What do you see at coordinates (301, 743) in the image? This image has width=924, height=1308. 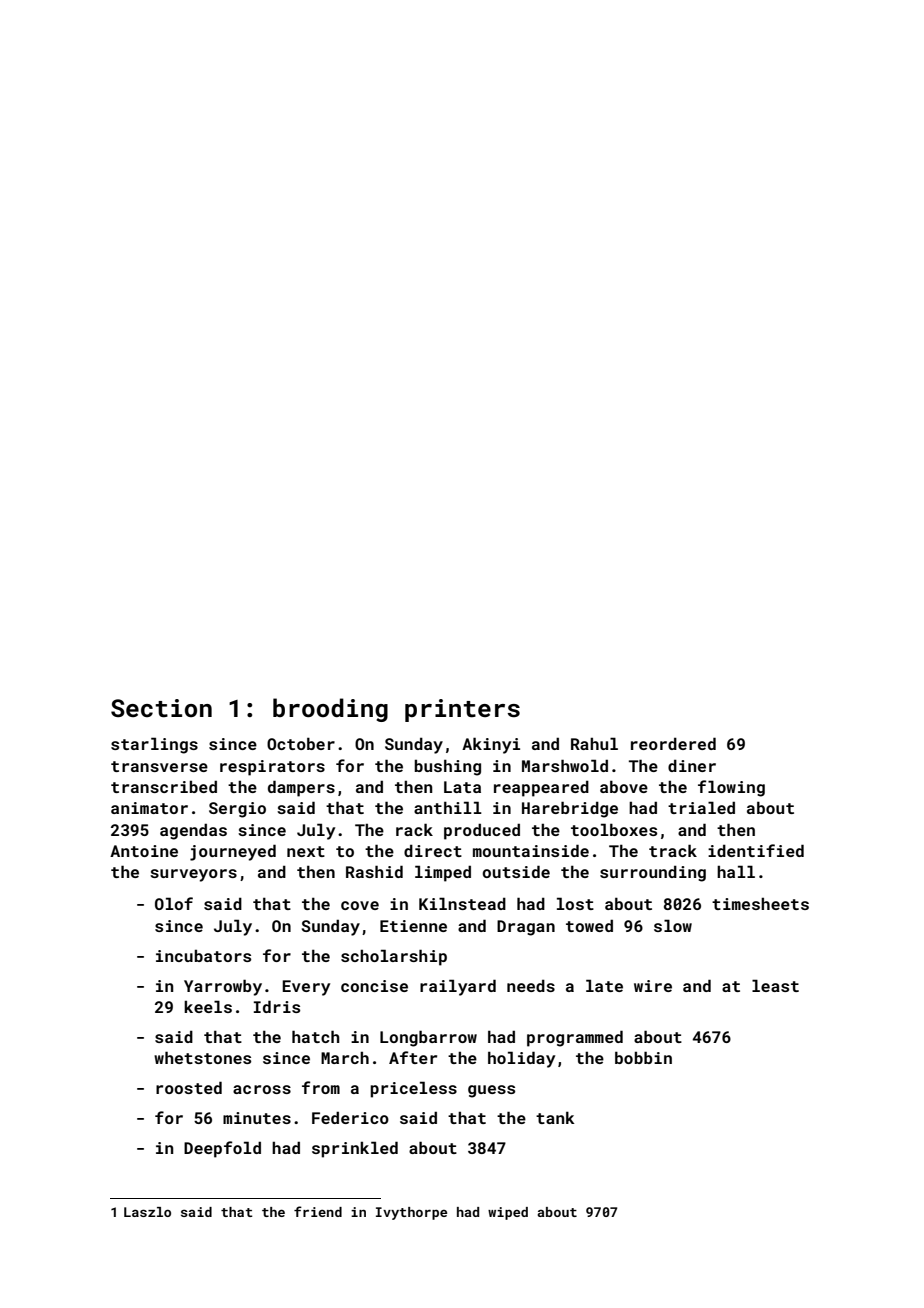 I see `October` at bounding box center [301, 743].
